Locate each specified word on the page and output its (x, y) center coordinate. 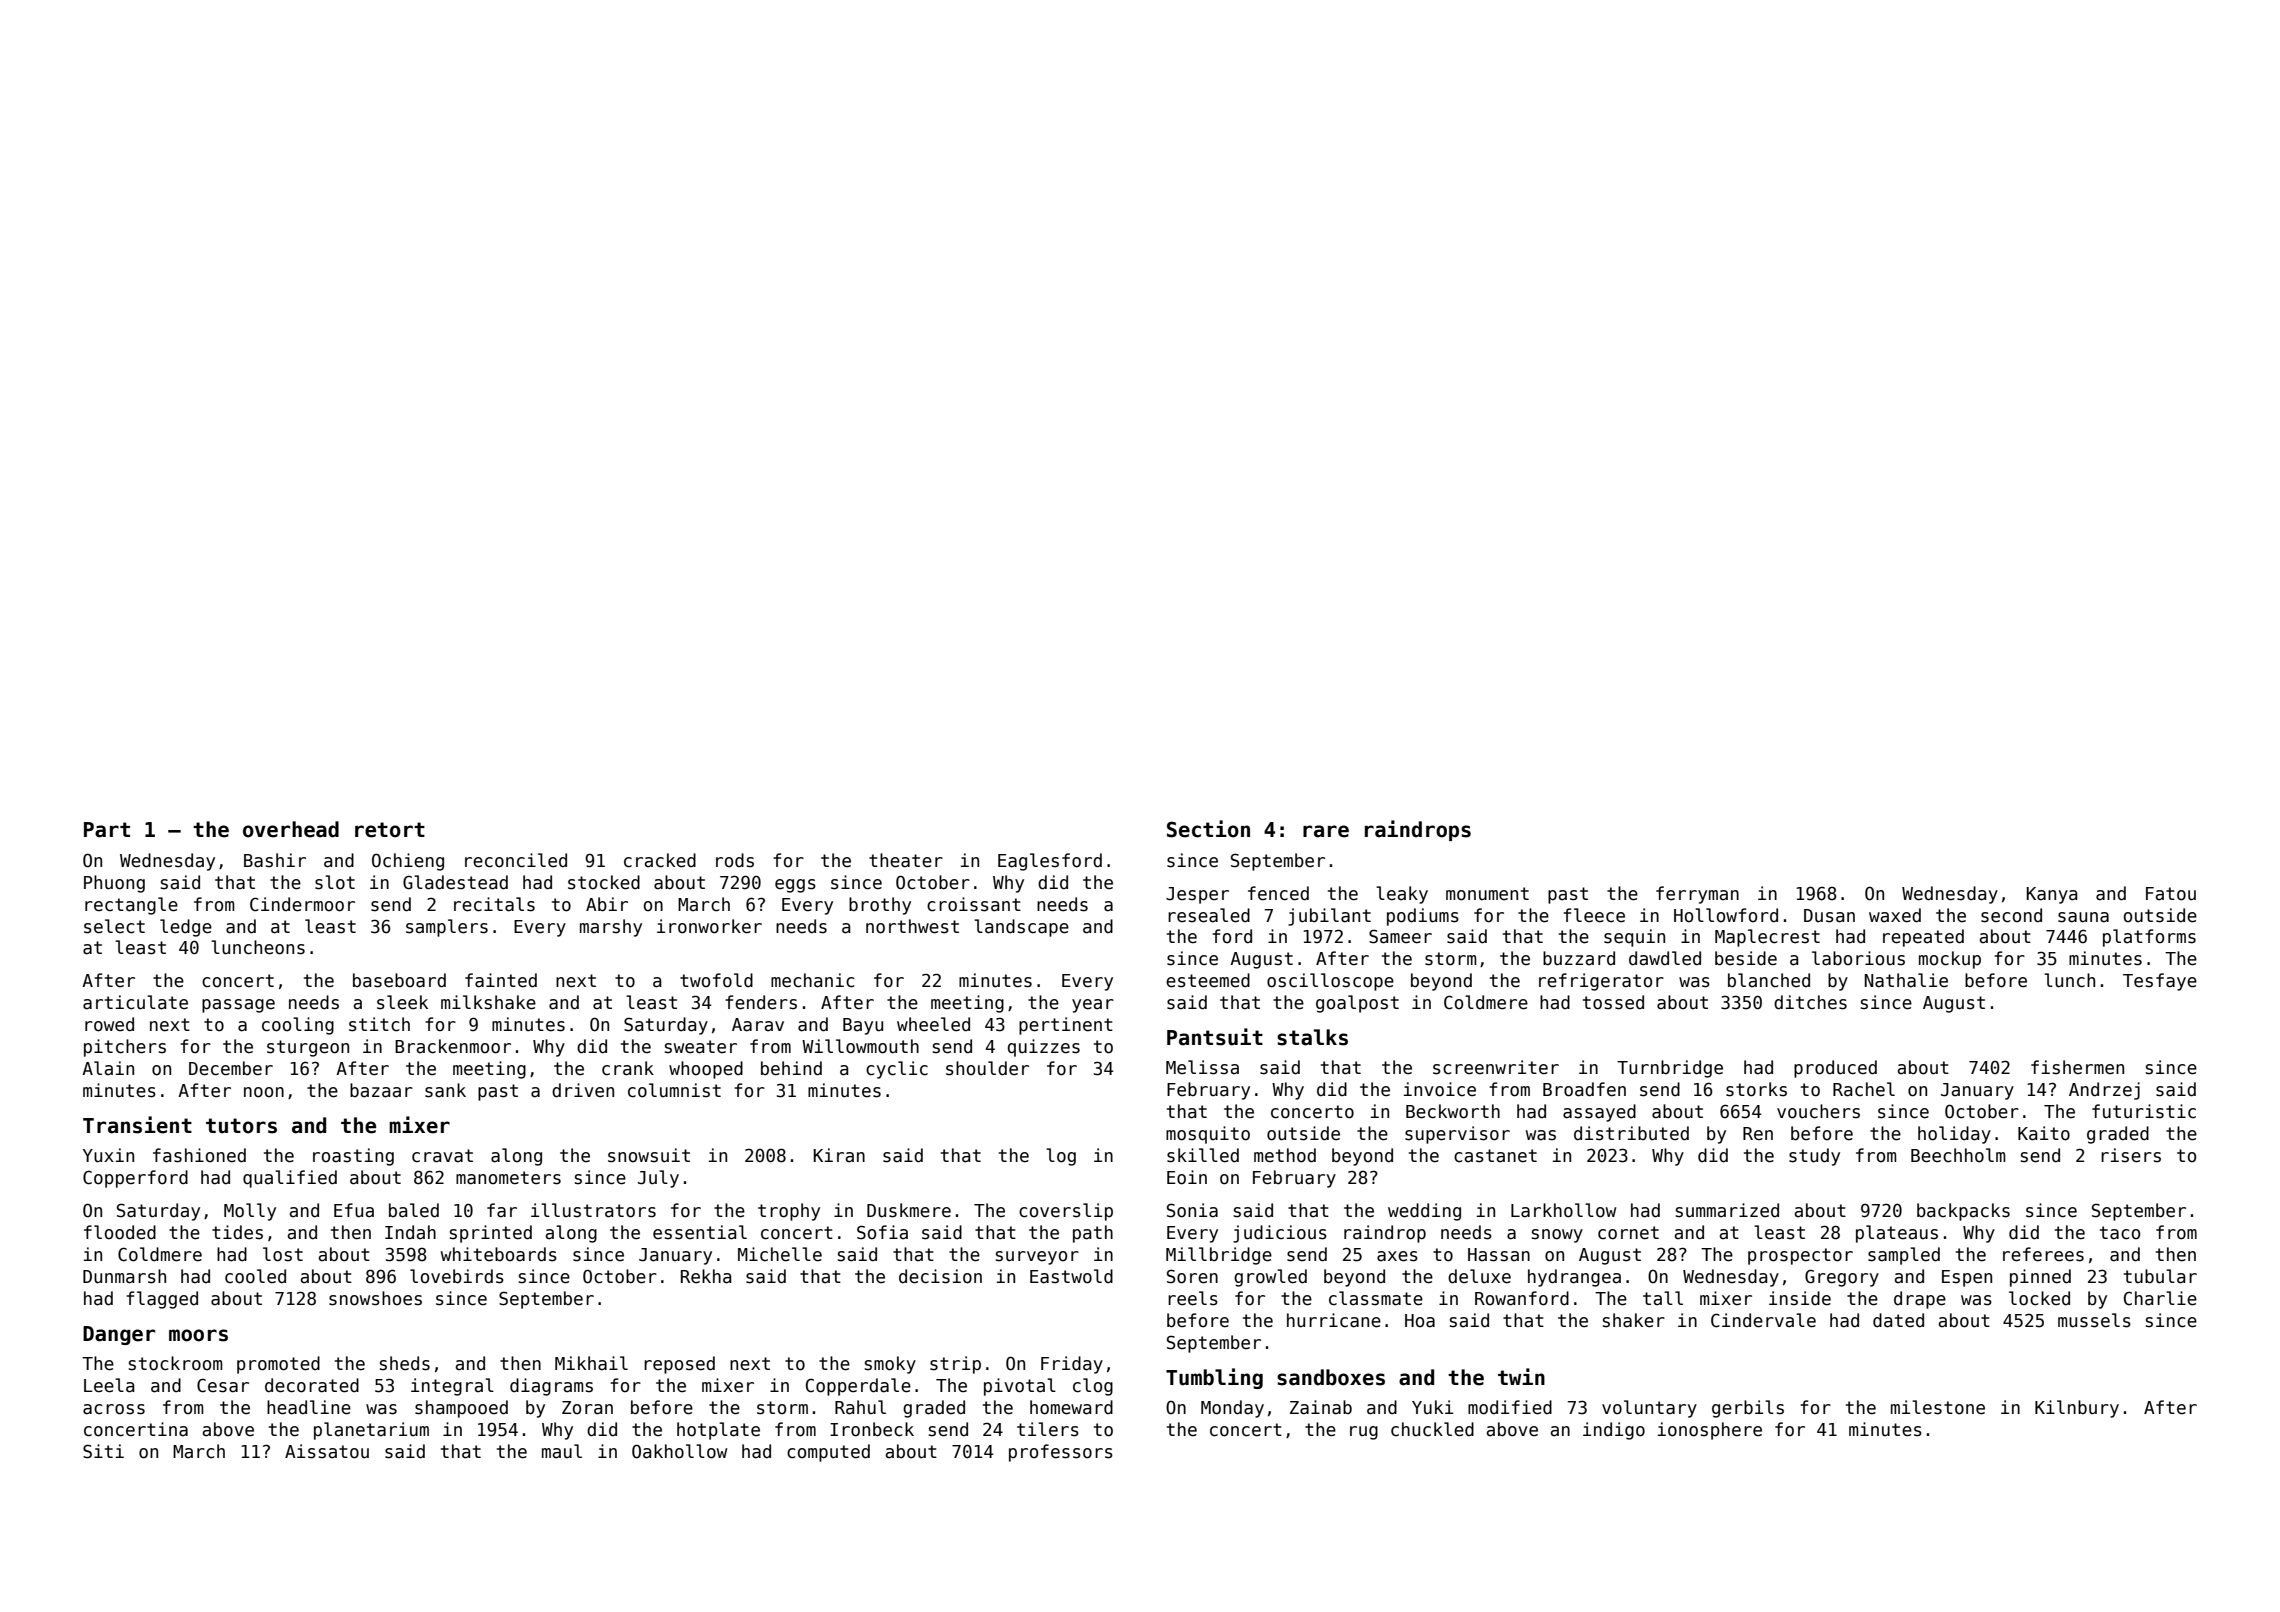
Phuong (114, 884)
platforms (2149, 938)
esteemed (1208, 980)
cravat (442, 1156)
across (114, 1409)
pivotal (1020, 1387)
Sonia (1192, 1210)
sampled (1904, 1256)
